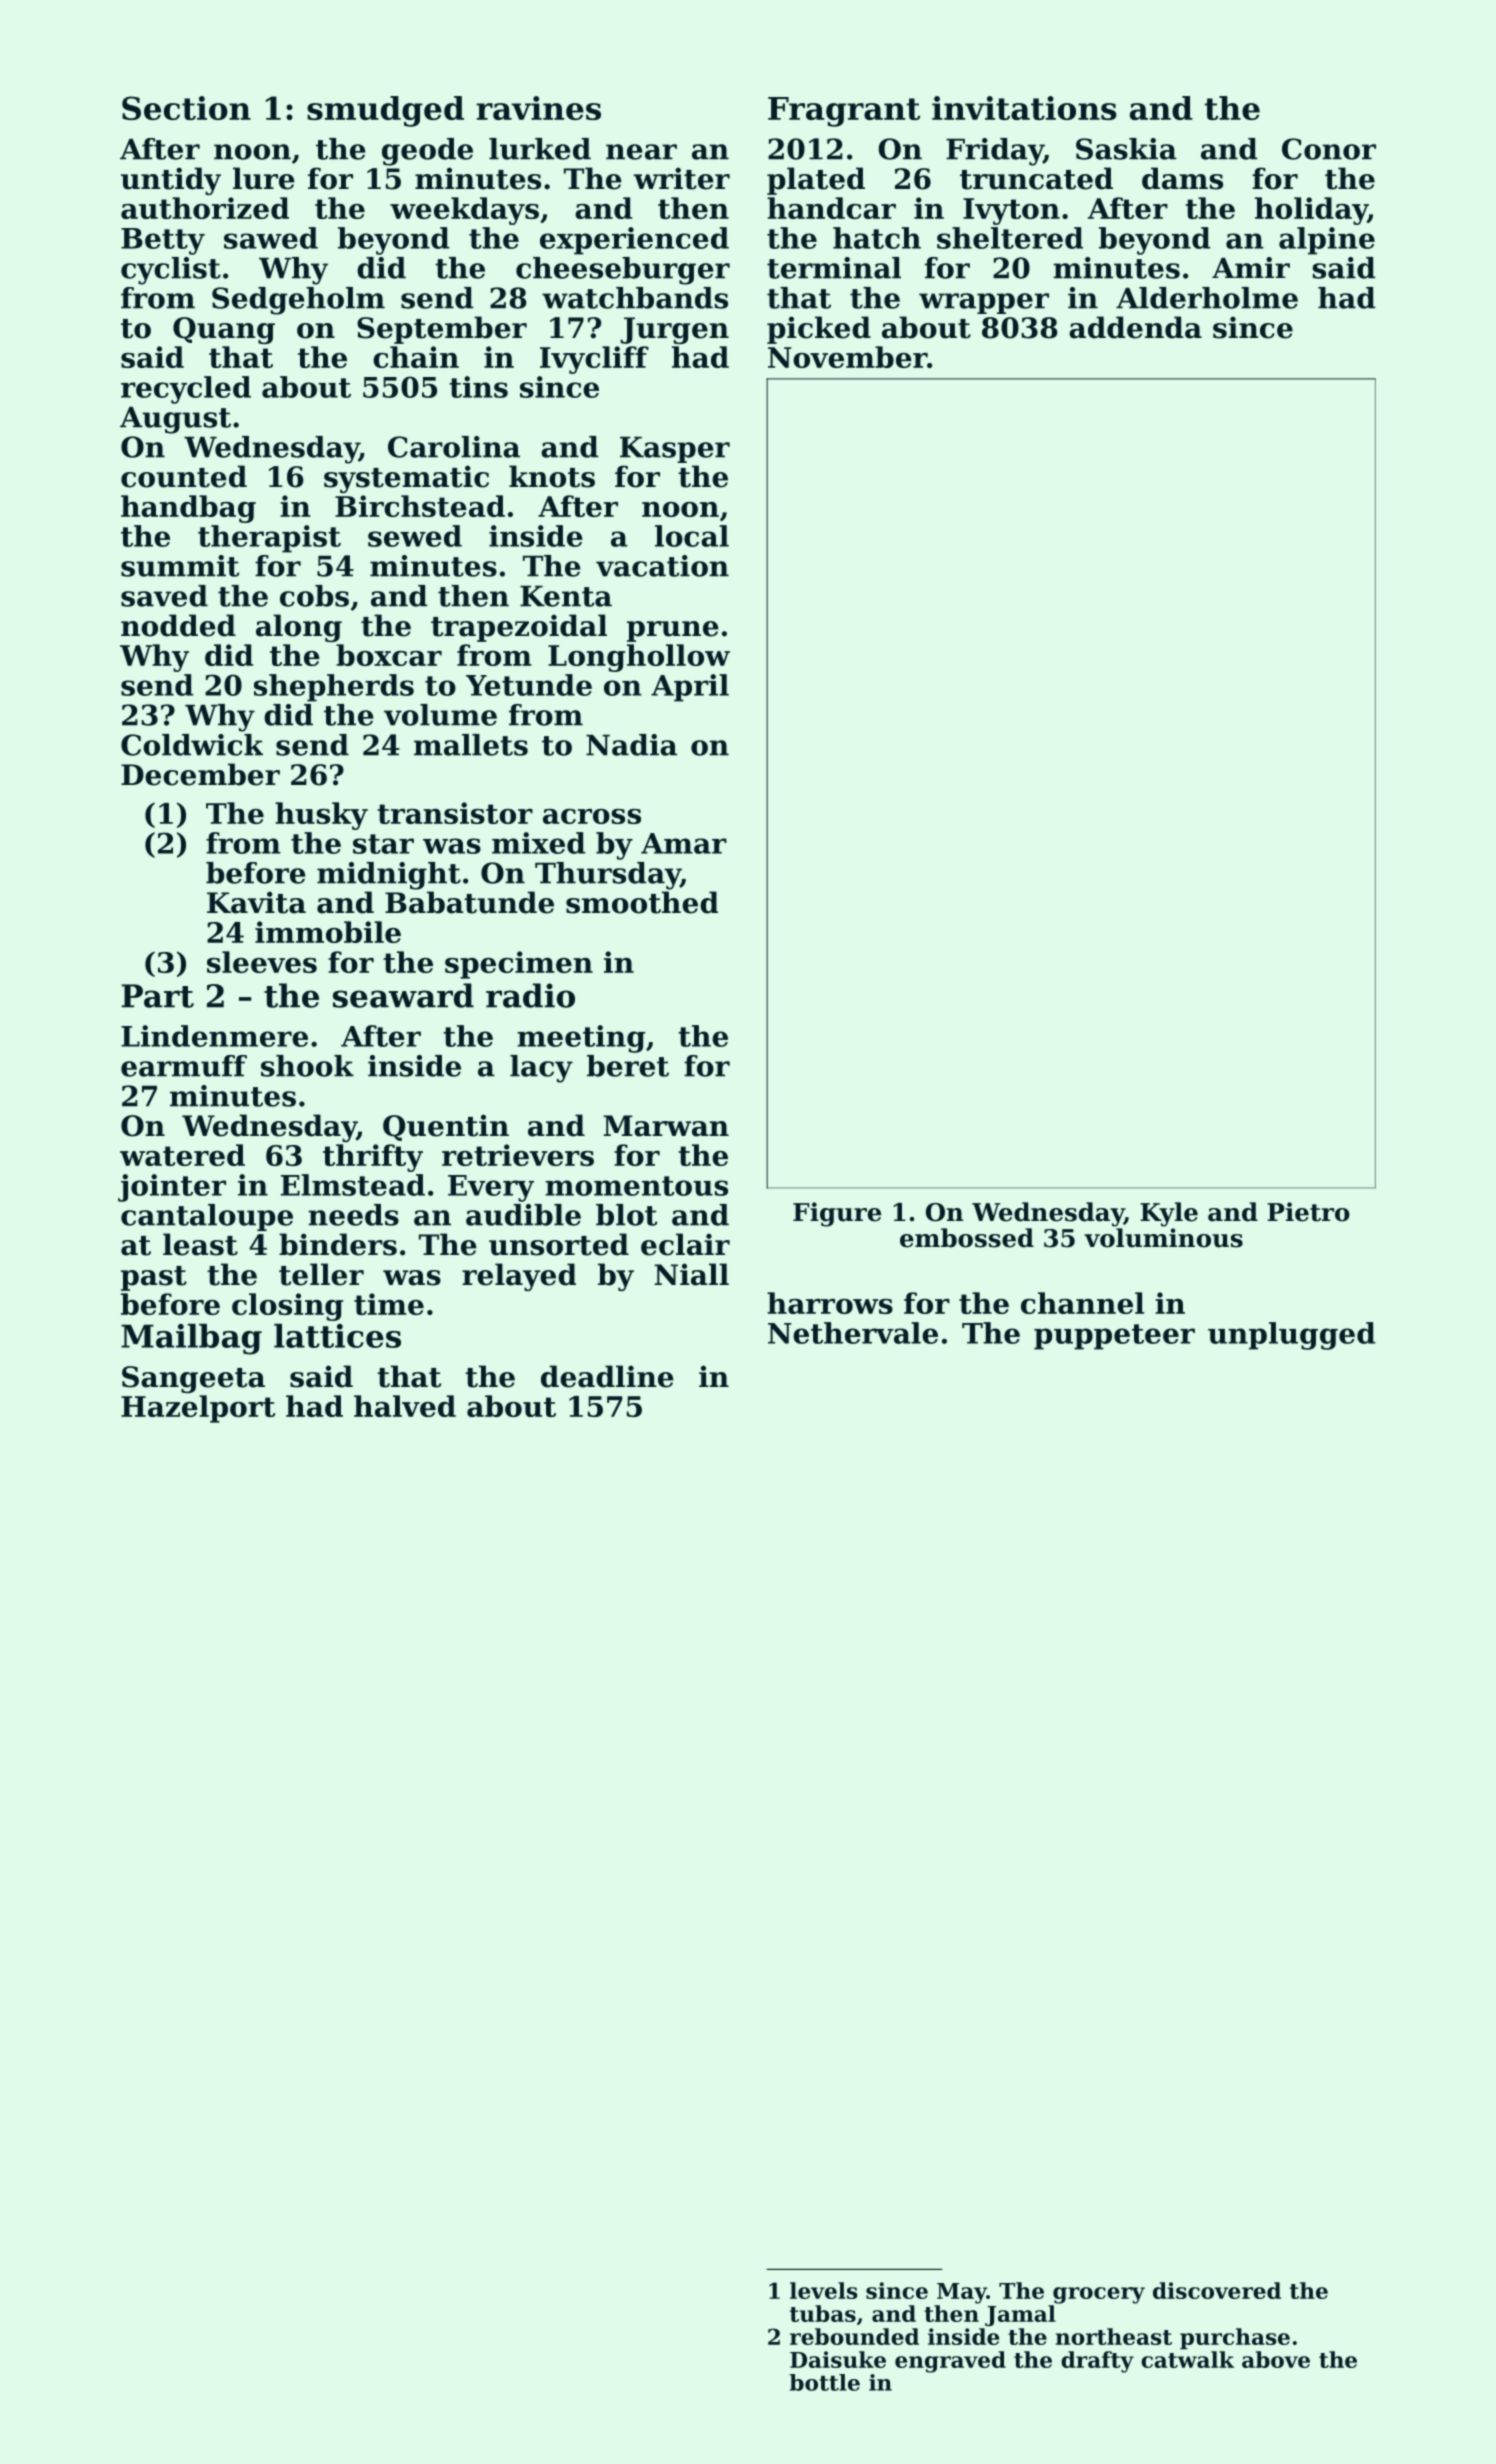  Describe the element at coordinates (607, 1376) in the document. I see `deadline` at that location.
